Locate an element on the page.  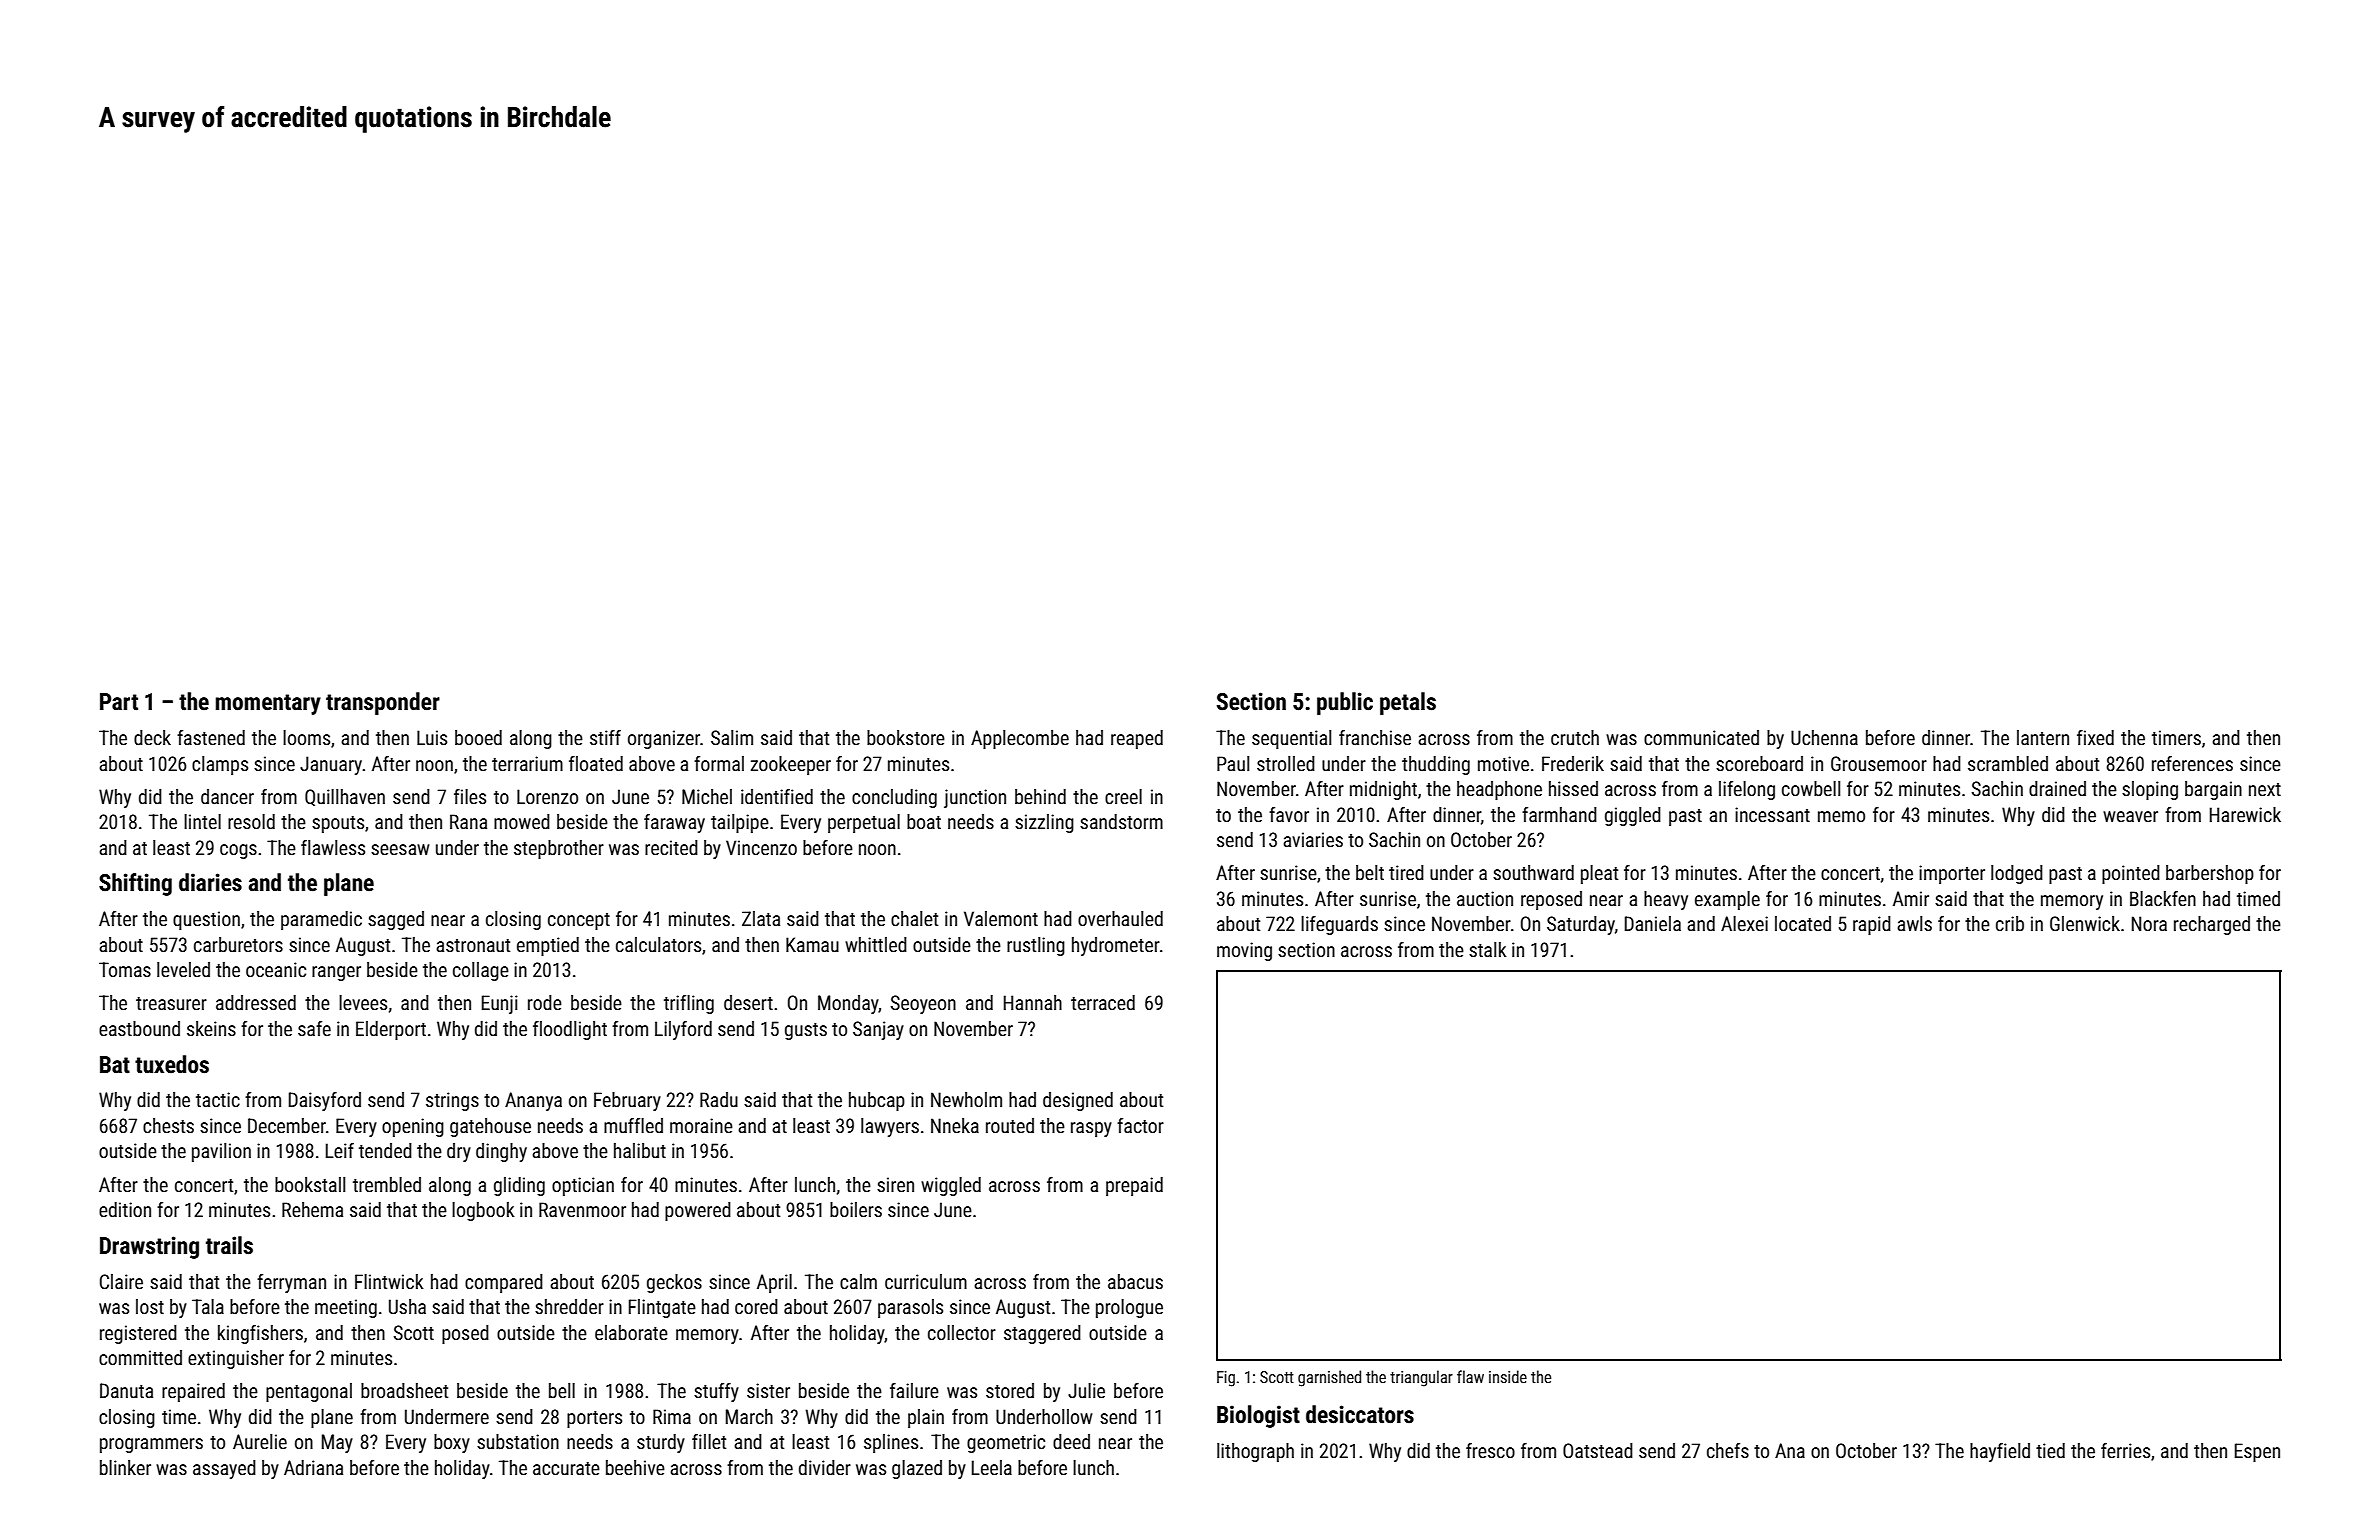
designed is located at coordinates (1078, 1101).
